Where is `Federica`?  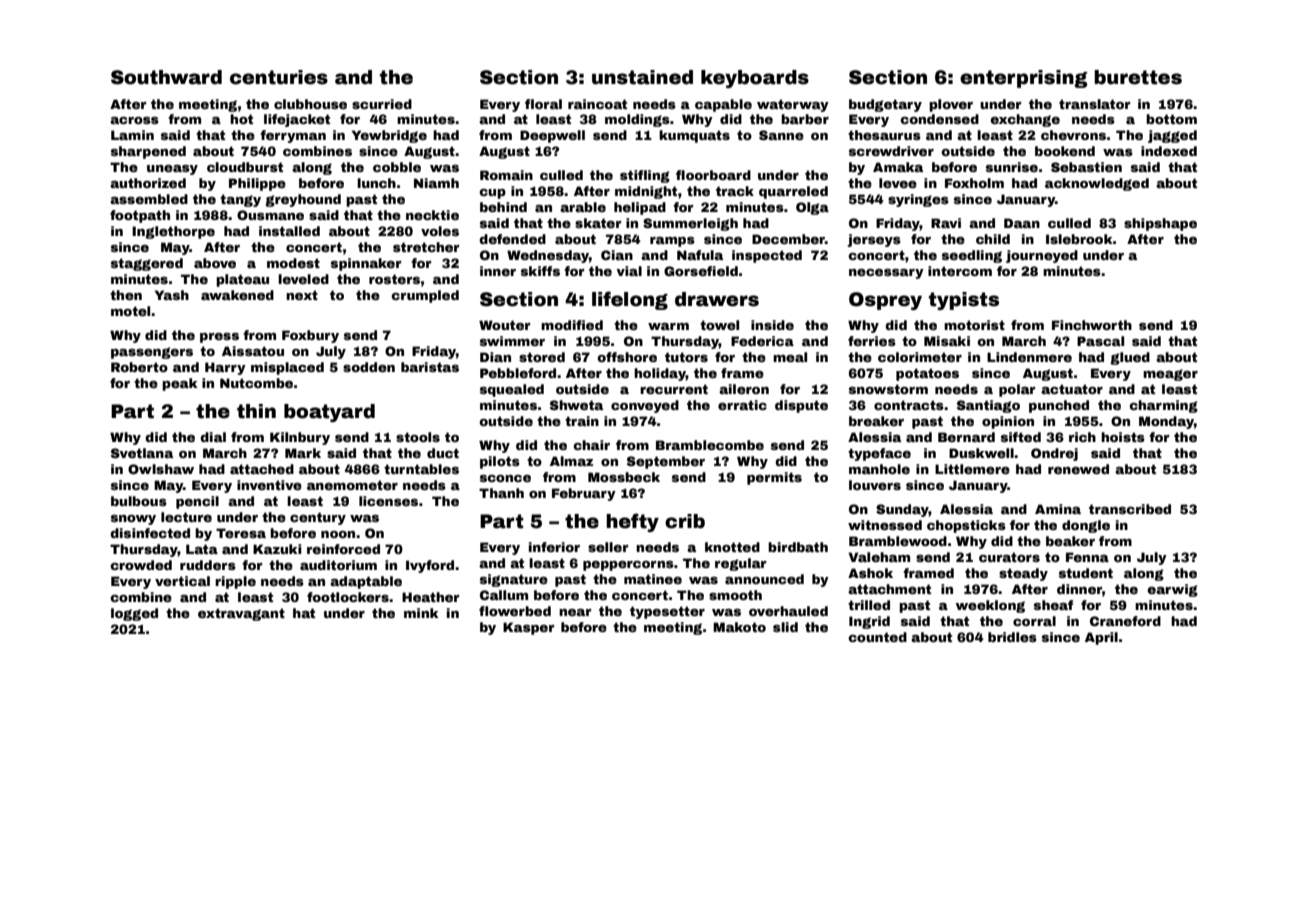
Federica is located at coordinates (762, 341).
